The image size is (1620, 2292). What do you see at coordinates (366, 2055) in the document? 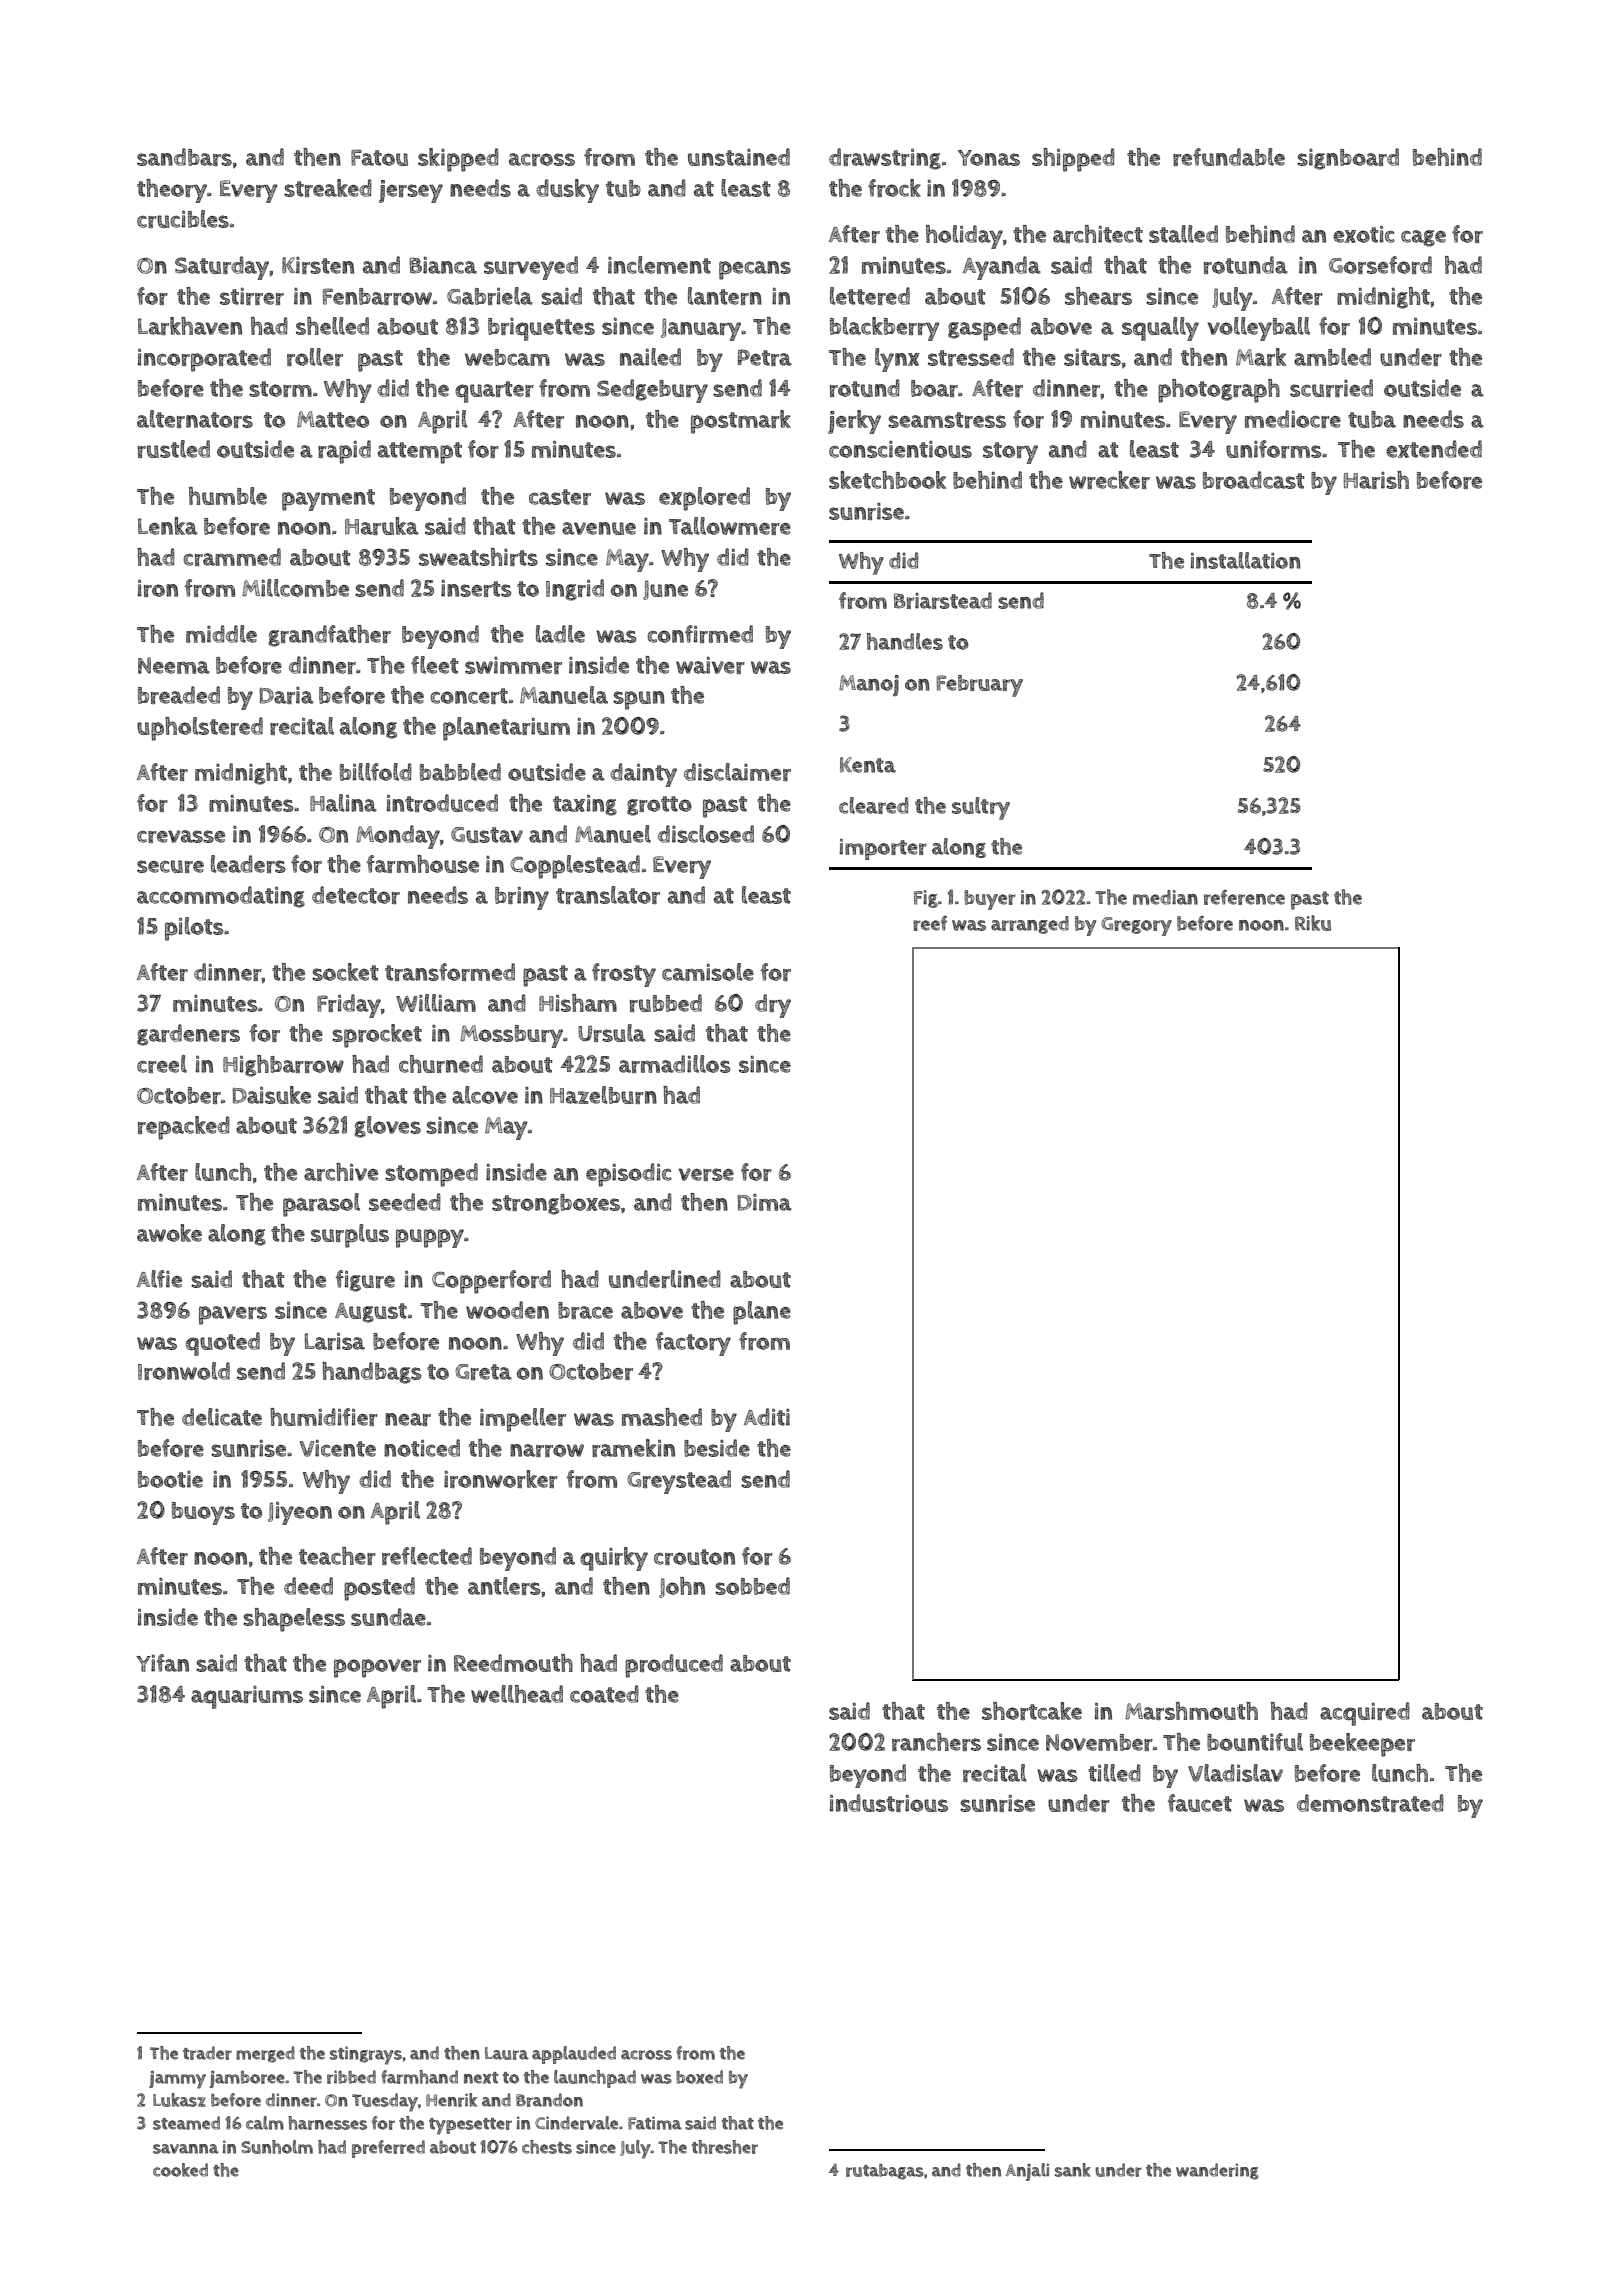
I see `stingrays` at bounding box center [366, 2055].
